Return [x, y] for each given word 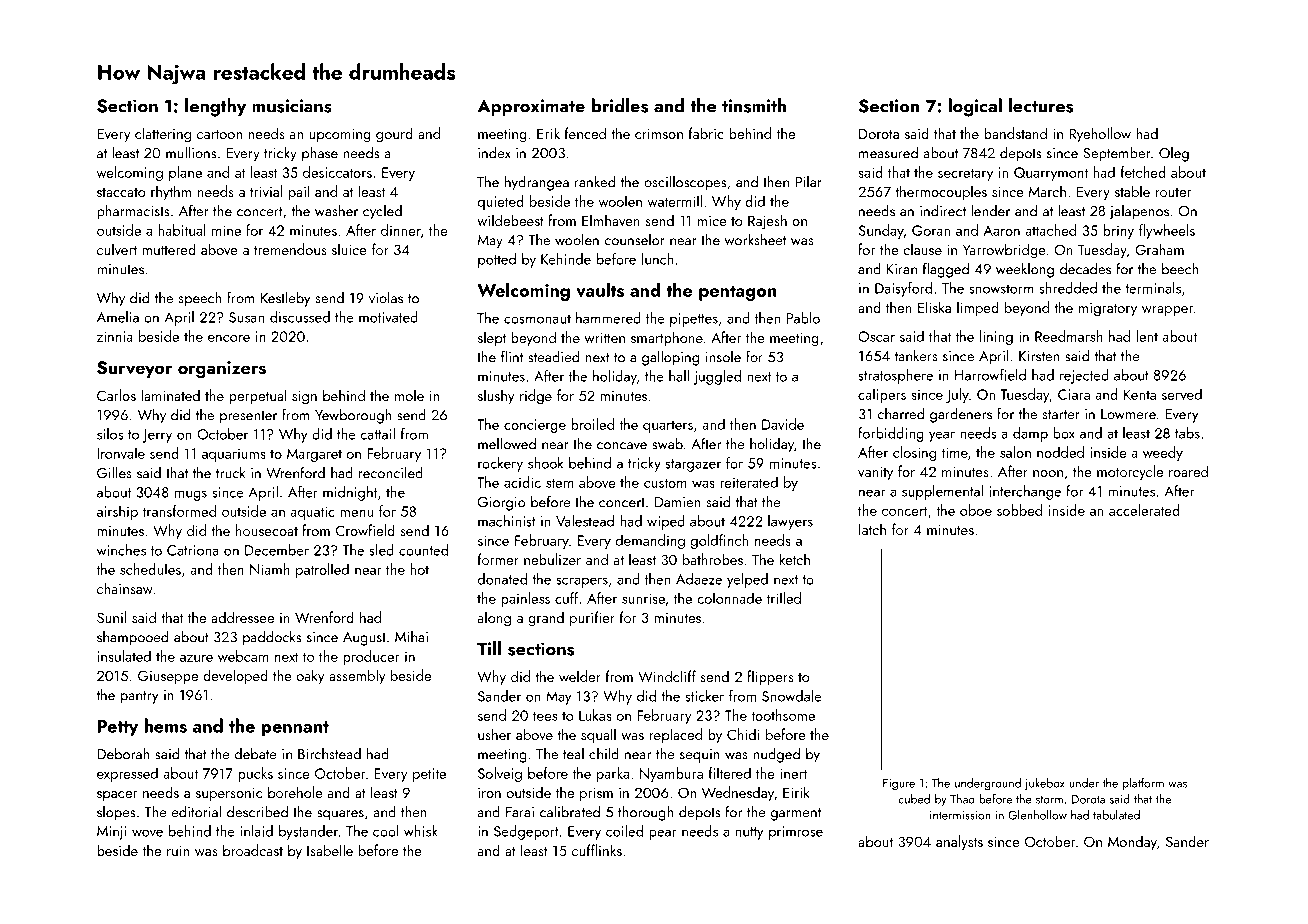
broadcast [253, 850]
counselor [634, 240]
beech [1180, 268]
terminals [1153, 288]
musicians [292, 106]
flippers [770, 677]
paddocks [272, 638]
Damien [678, 502]
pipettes [694, 320]
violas [386, 298]
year [942, 436]
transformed [179, 511]
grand [546, 619]
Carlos [116, 395]
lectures [1041, 105]
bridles [620, 105]
